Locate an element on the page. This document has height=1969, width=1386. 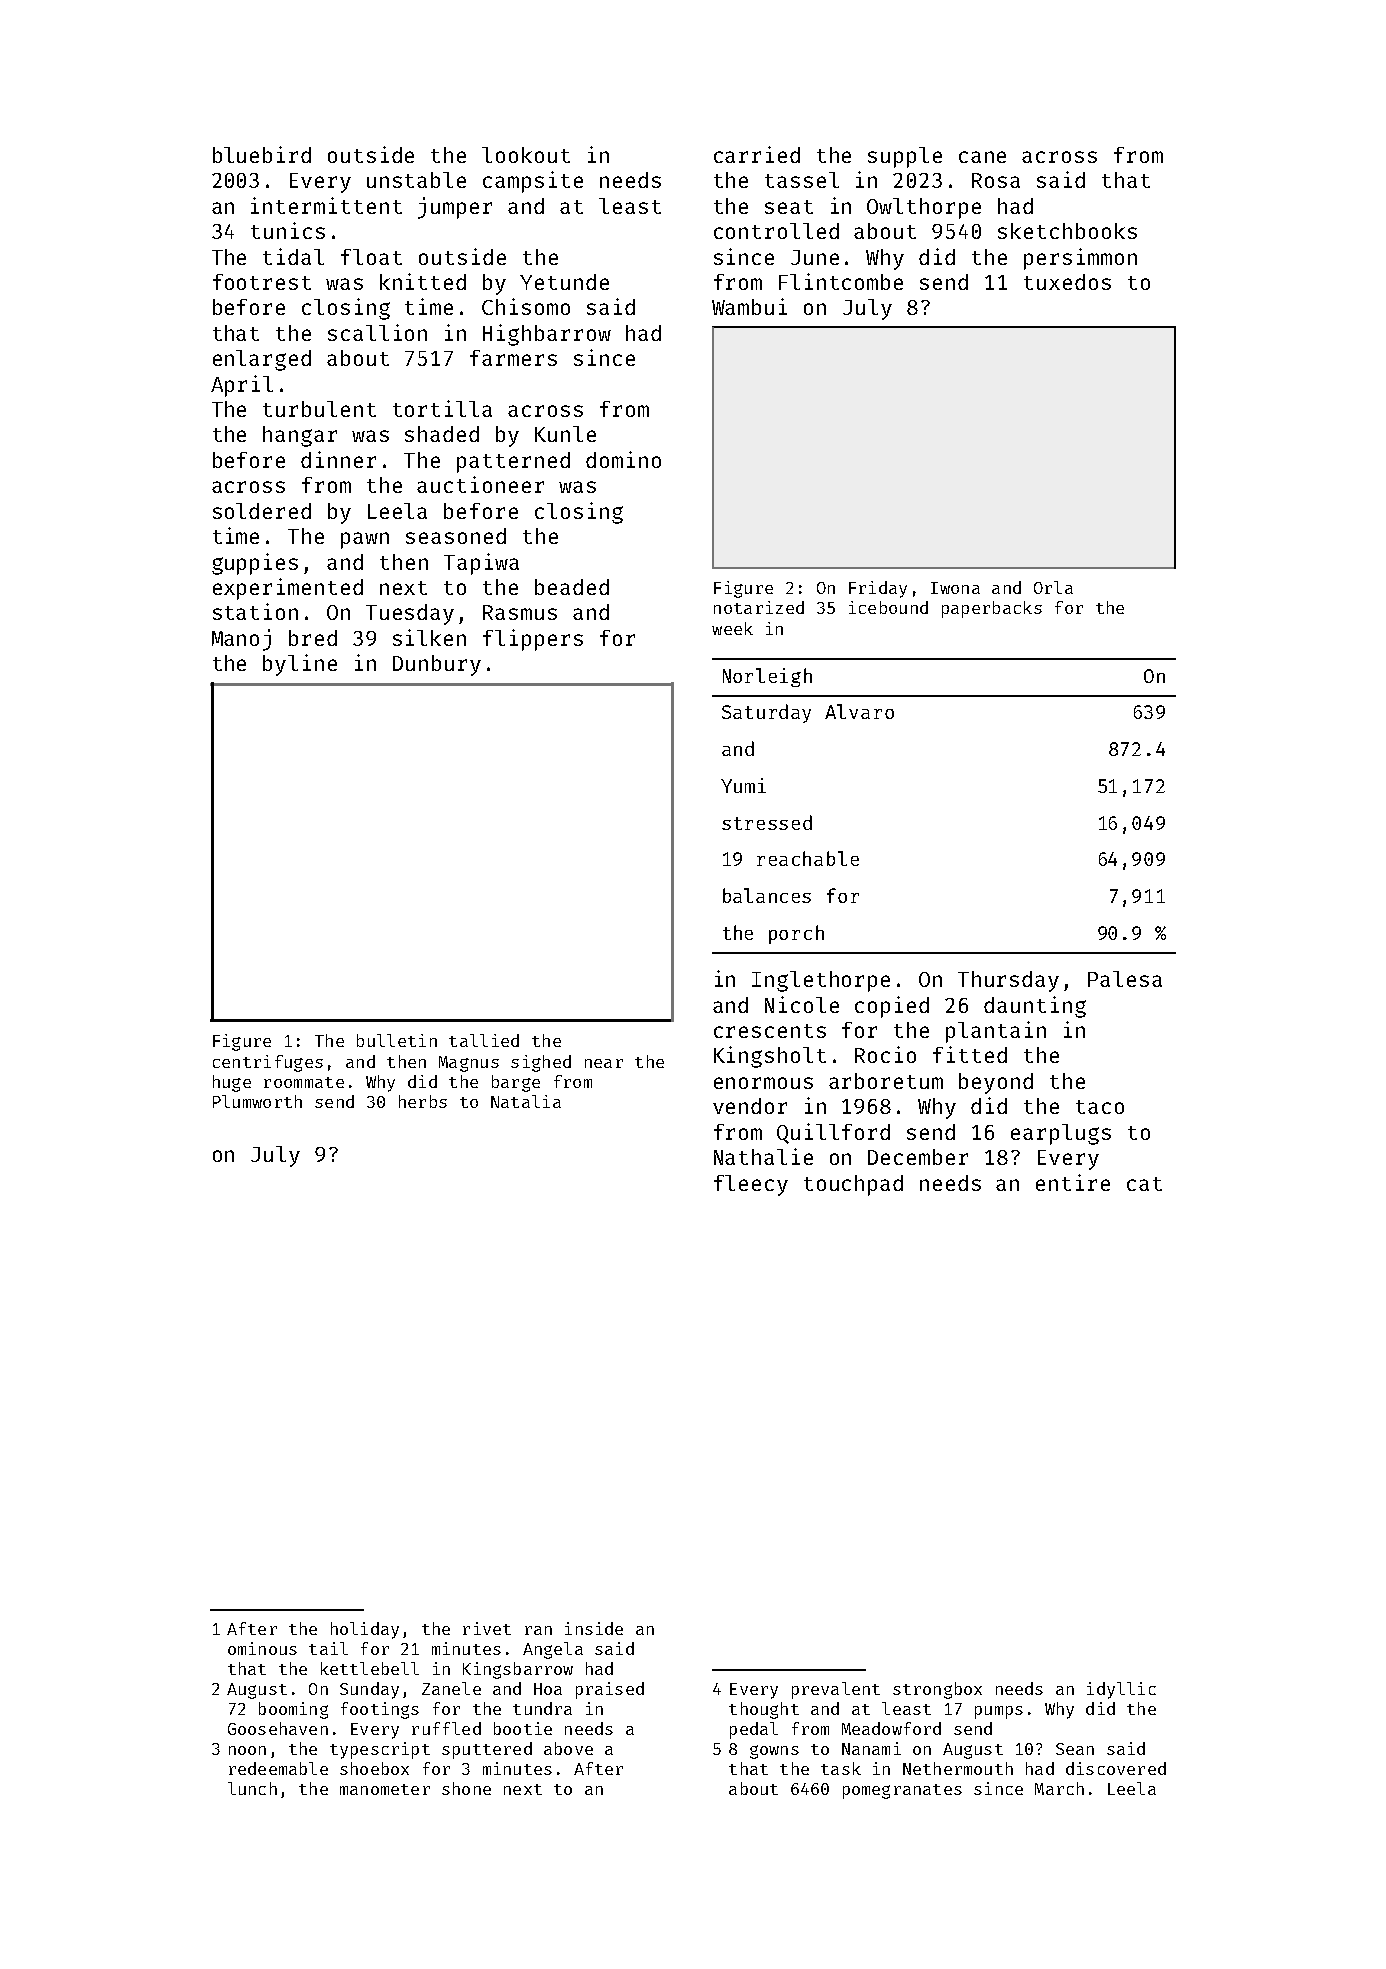
week is located at coordinates (732, 628).
